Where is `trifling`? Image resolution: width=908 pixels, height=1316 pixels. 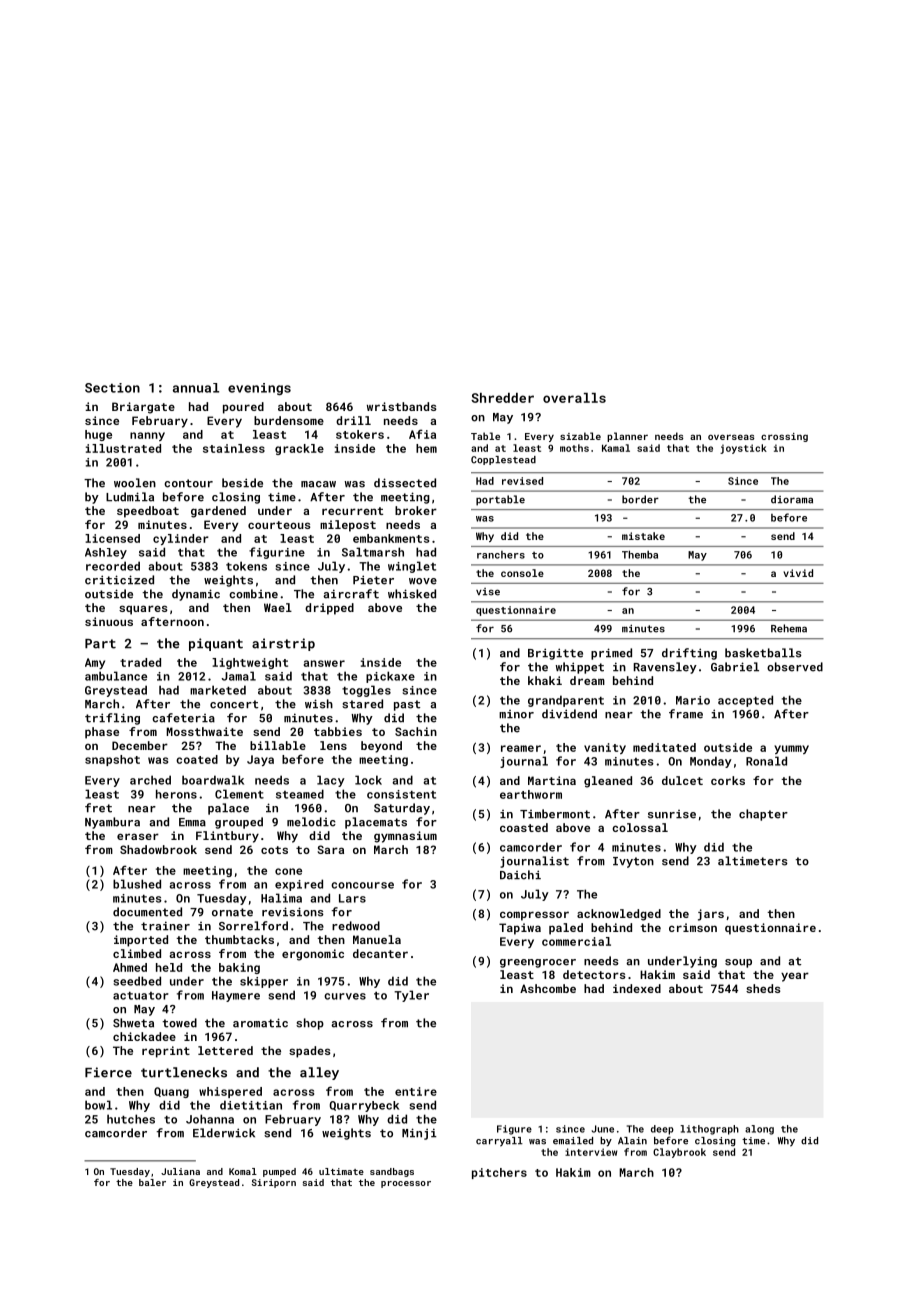
trifling is located at coordinates (112, 719).
